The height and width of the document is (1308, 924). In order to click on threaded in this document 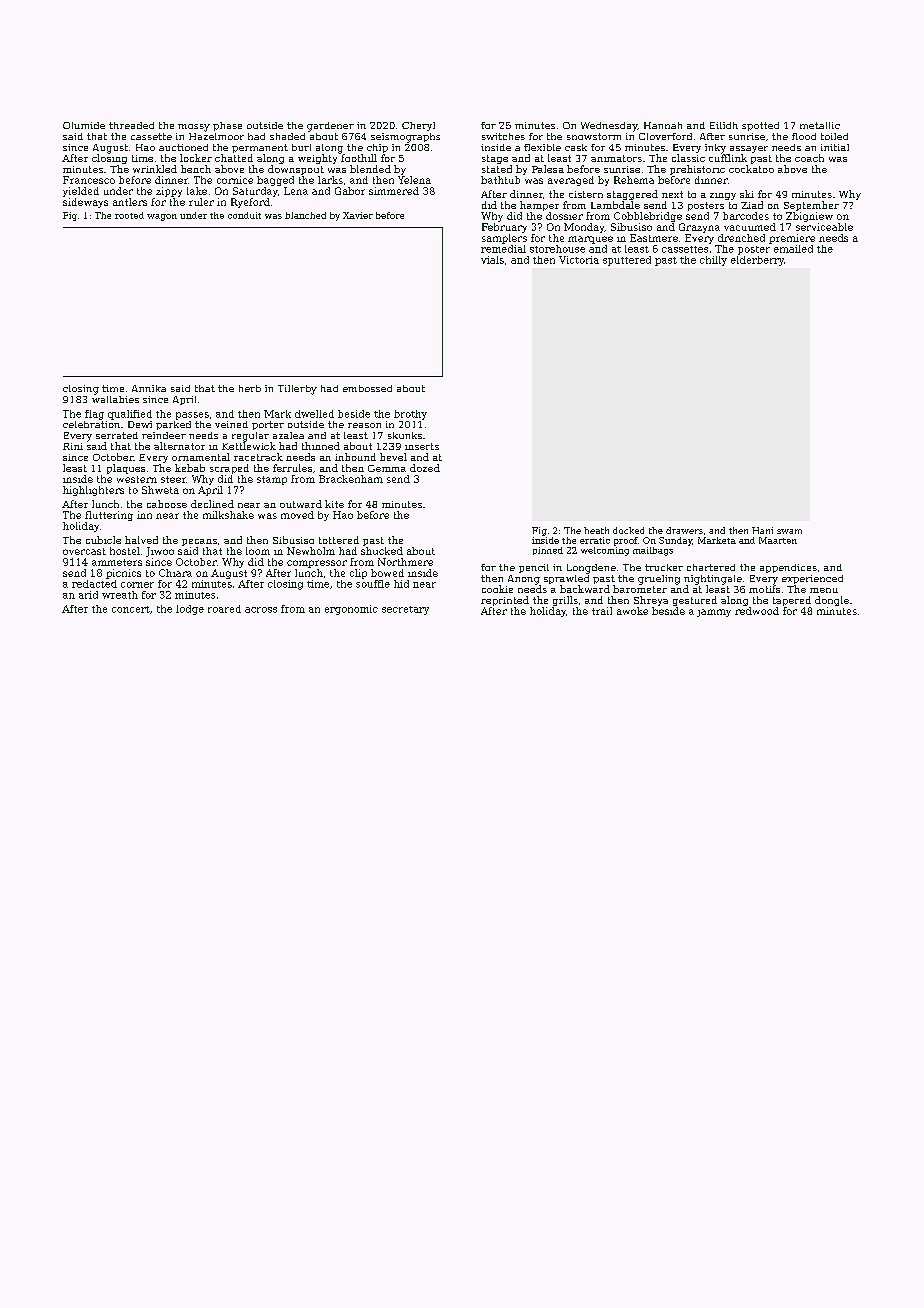, I will do `click(131, 125)`.
